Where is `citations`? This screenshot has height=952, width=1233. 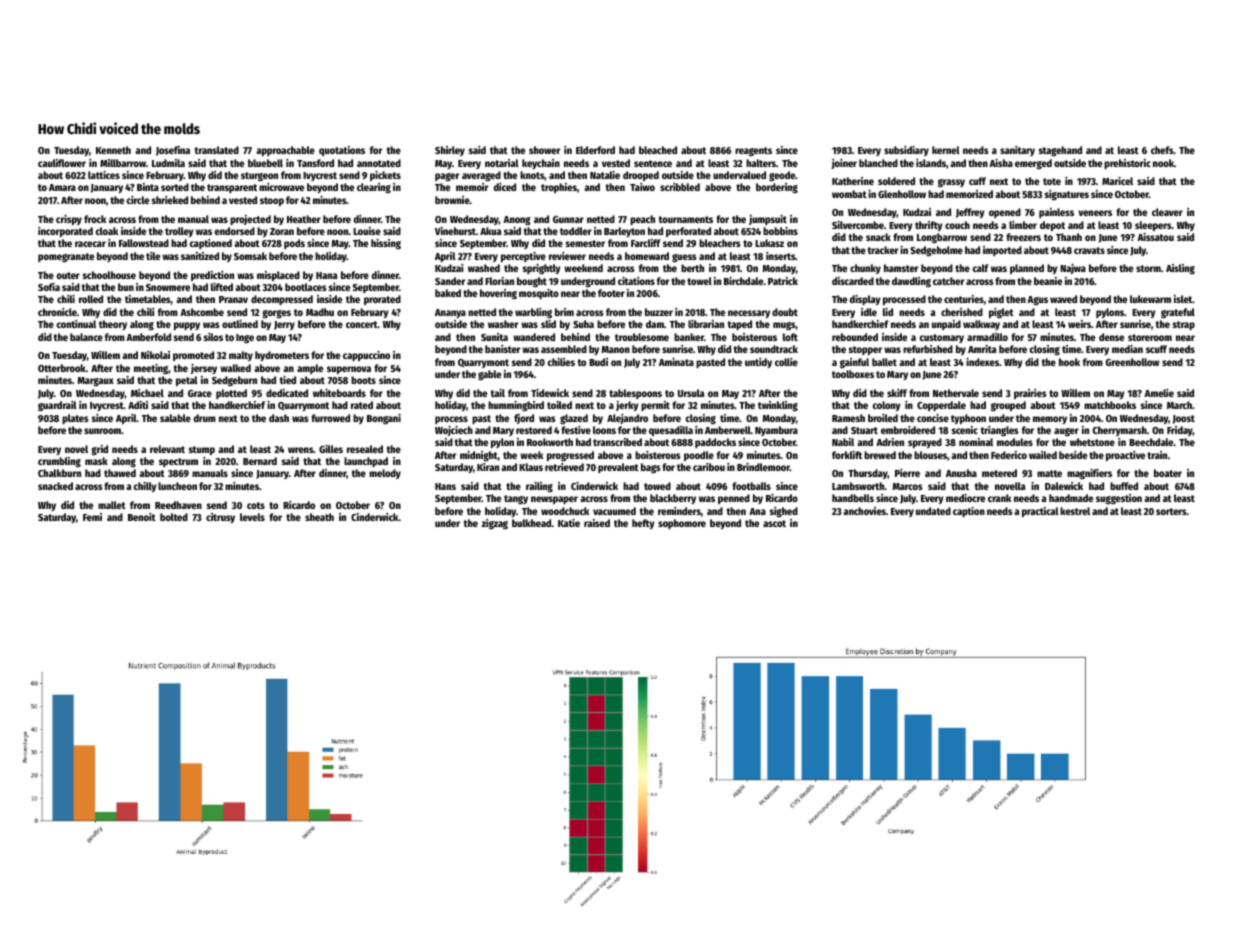
citations is located at coordinates (636, 281).
